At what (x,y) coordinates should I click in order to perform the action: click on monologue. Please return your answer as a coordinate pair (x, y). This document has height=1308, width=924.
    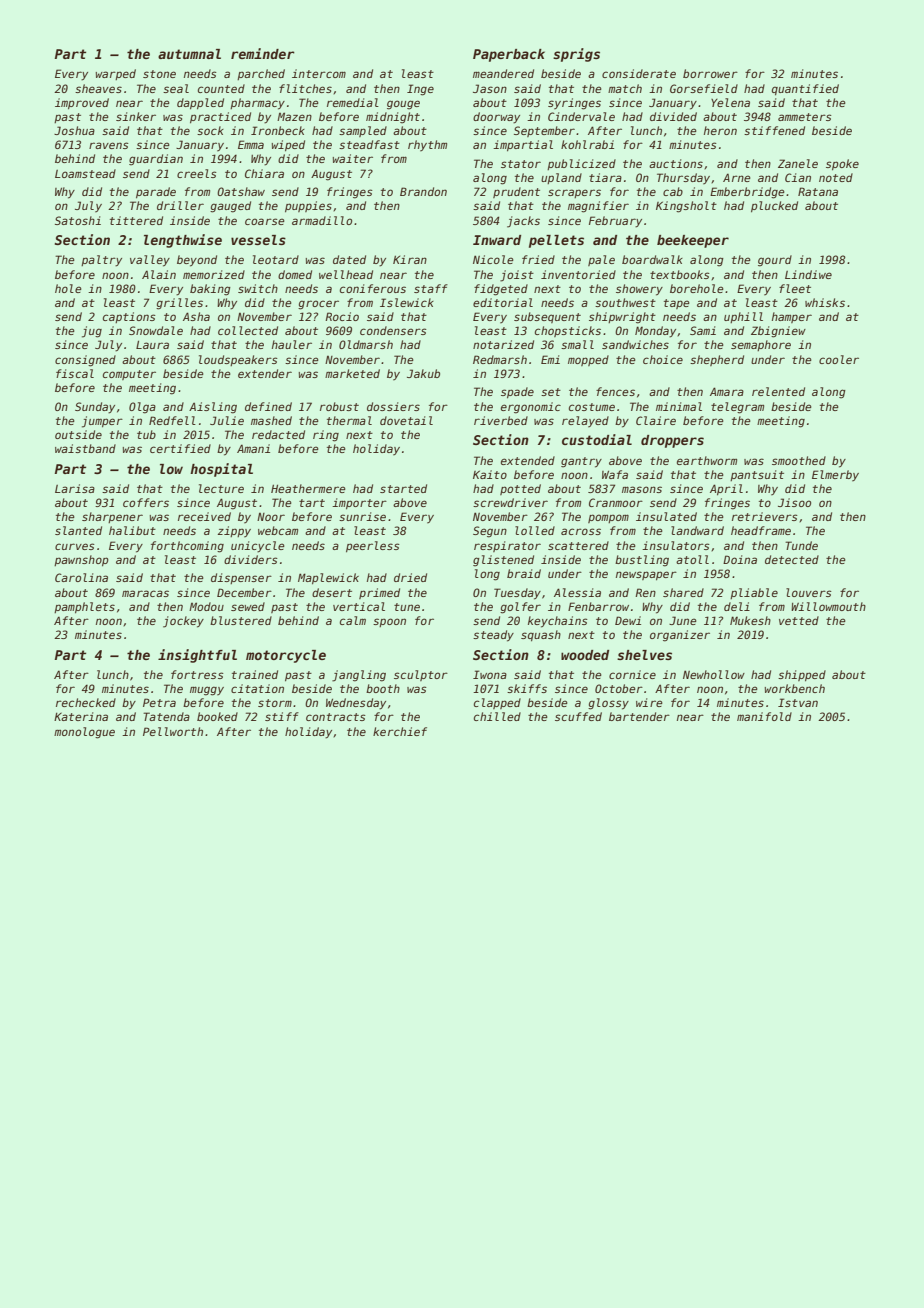
    Looking at the image, I should click on (84, 733).
